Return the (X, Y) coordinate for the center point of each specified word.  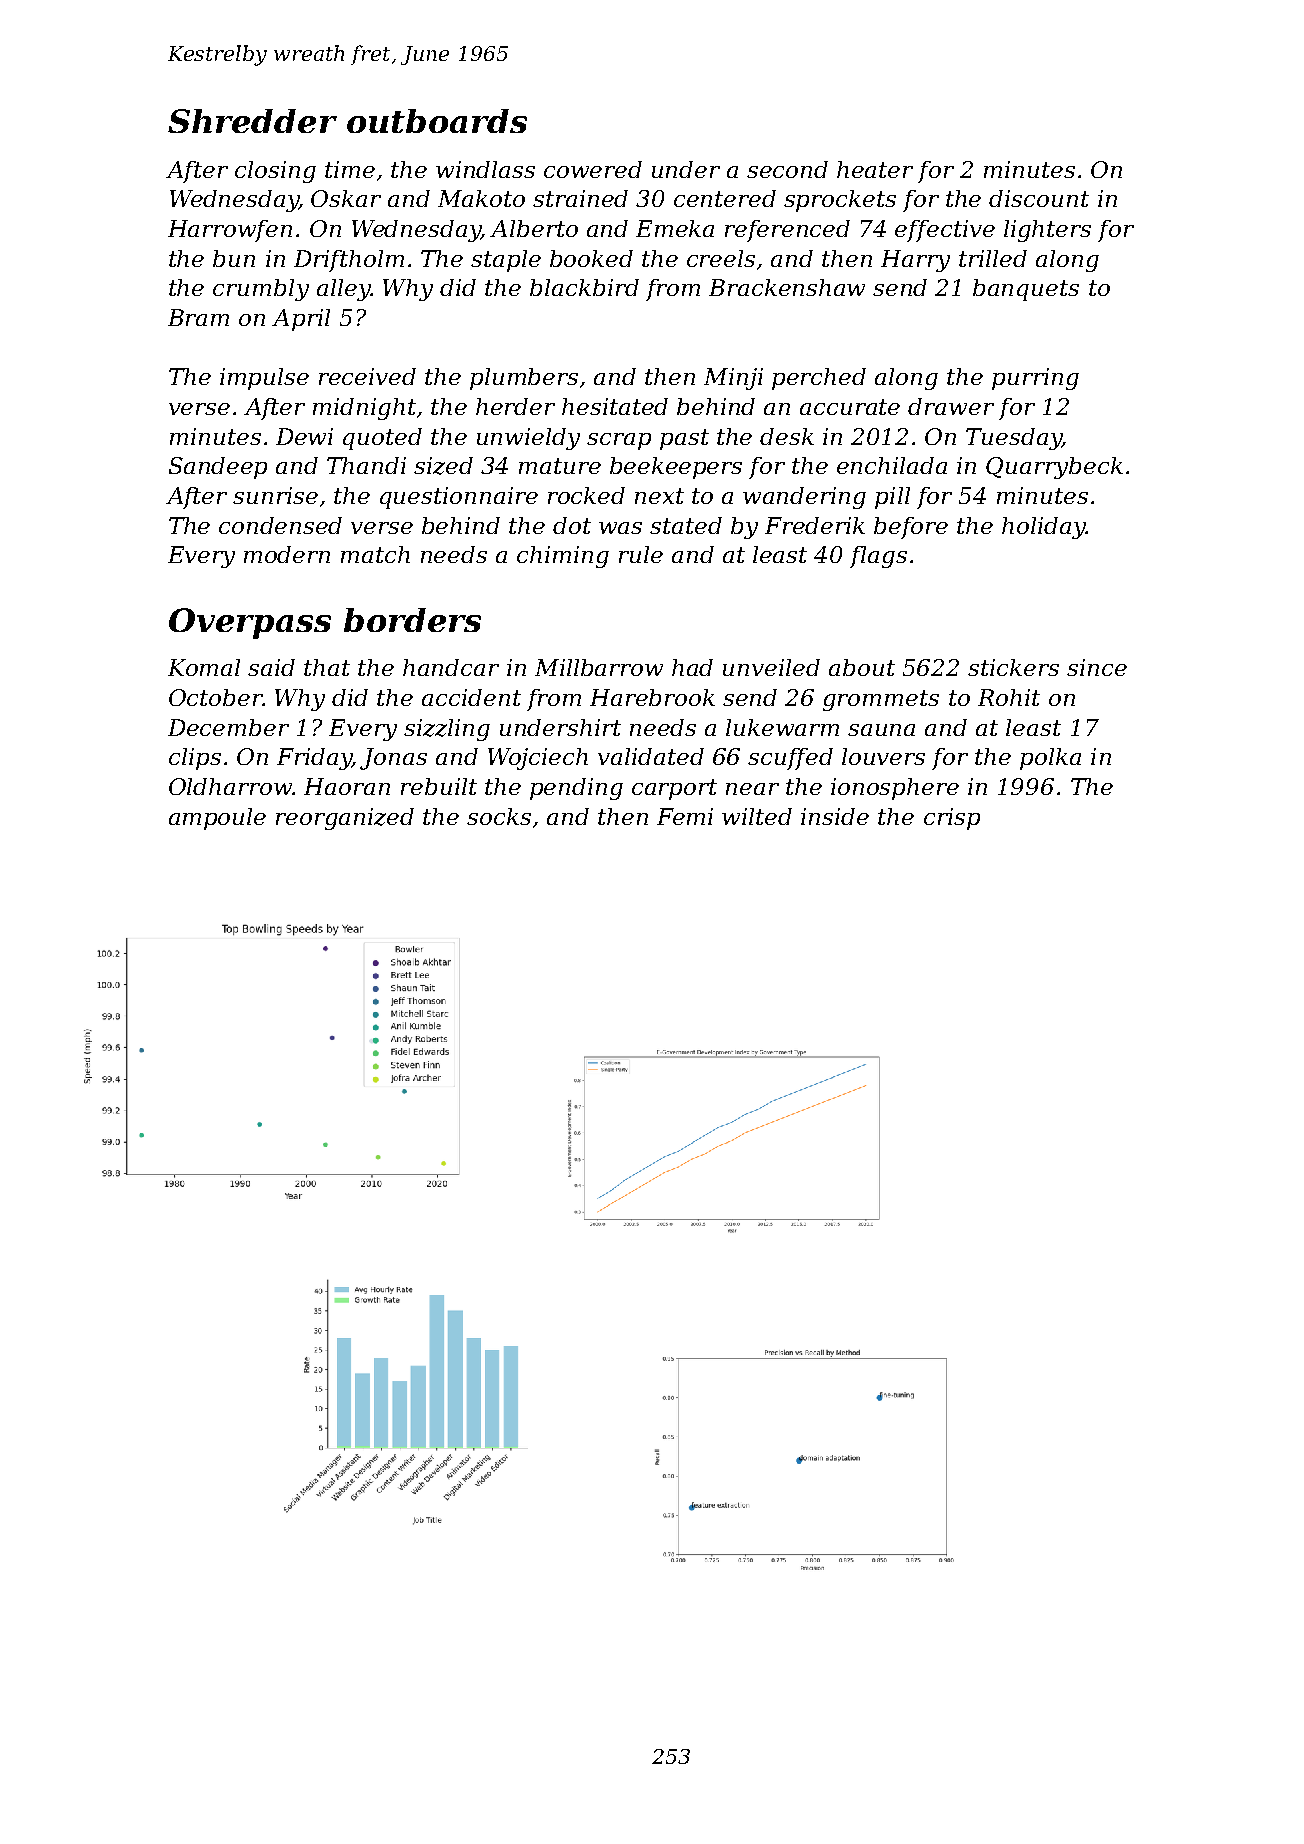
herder (515, 406)
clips (195, 759)
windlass (485, 169)
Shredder (252, 121)
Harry (915, 261)
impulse (264, 379)
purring (1035, 379)
